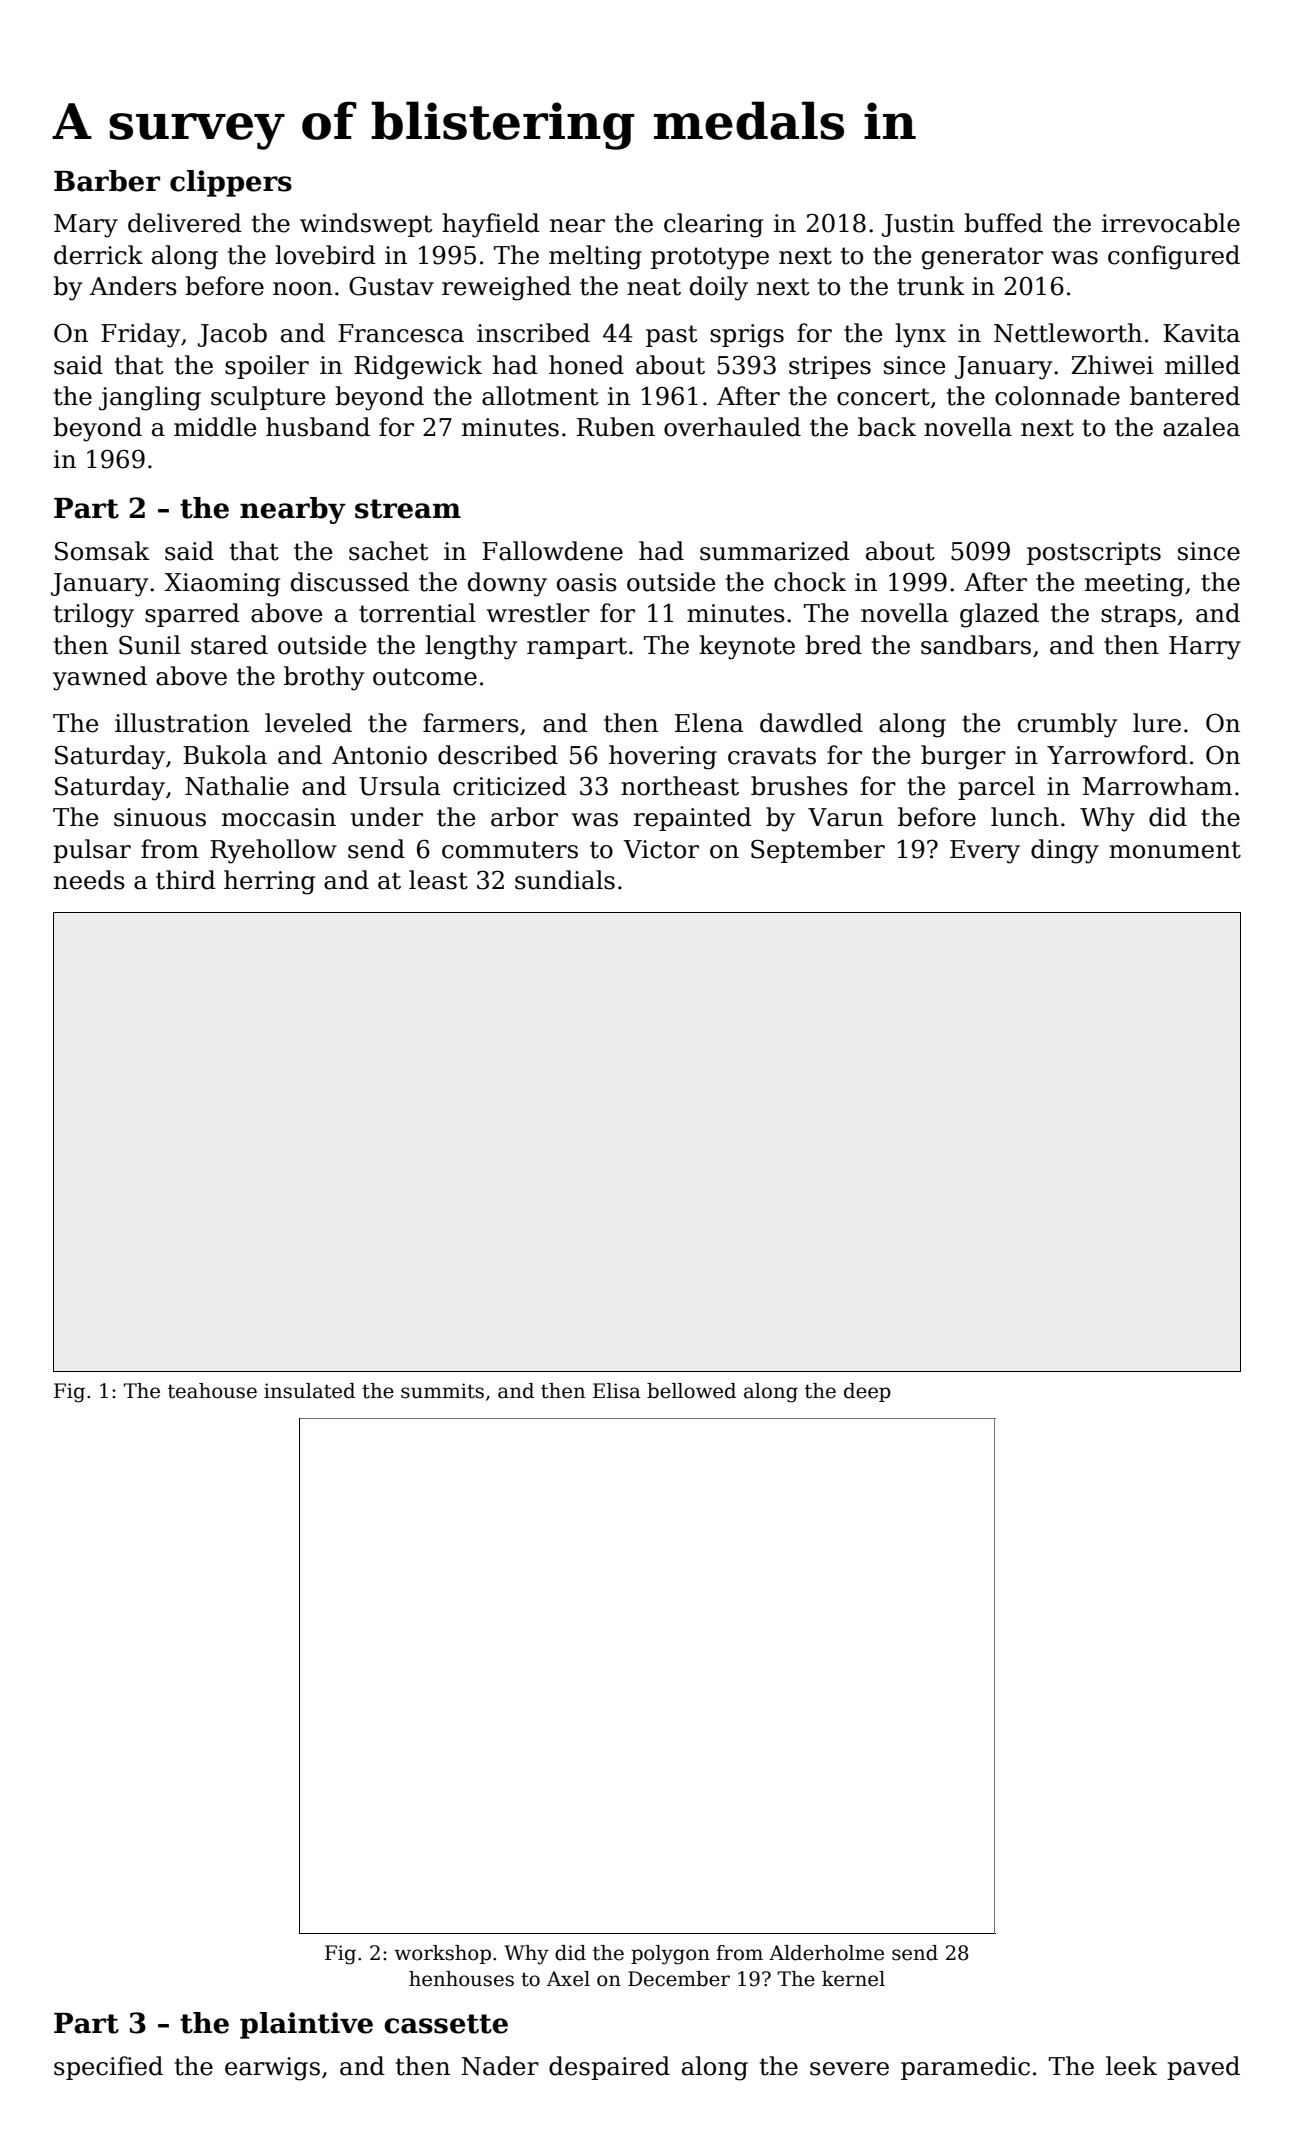 The width and height of the page is (1294, 2132). Describe the element at coordinates (268, 398) in the page. I see `sculpture` at that location.
